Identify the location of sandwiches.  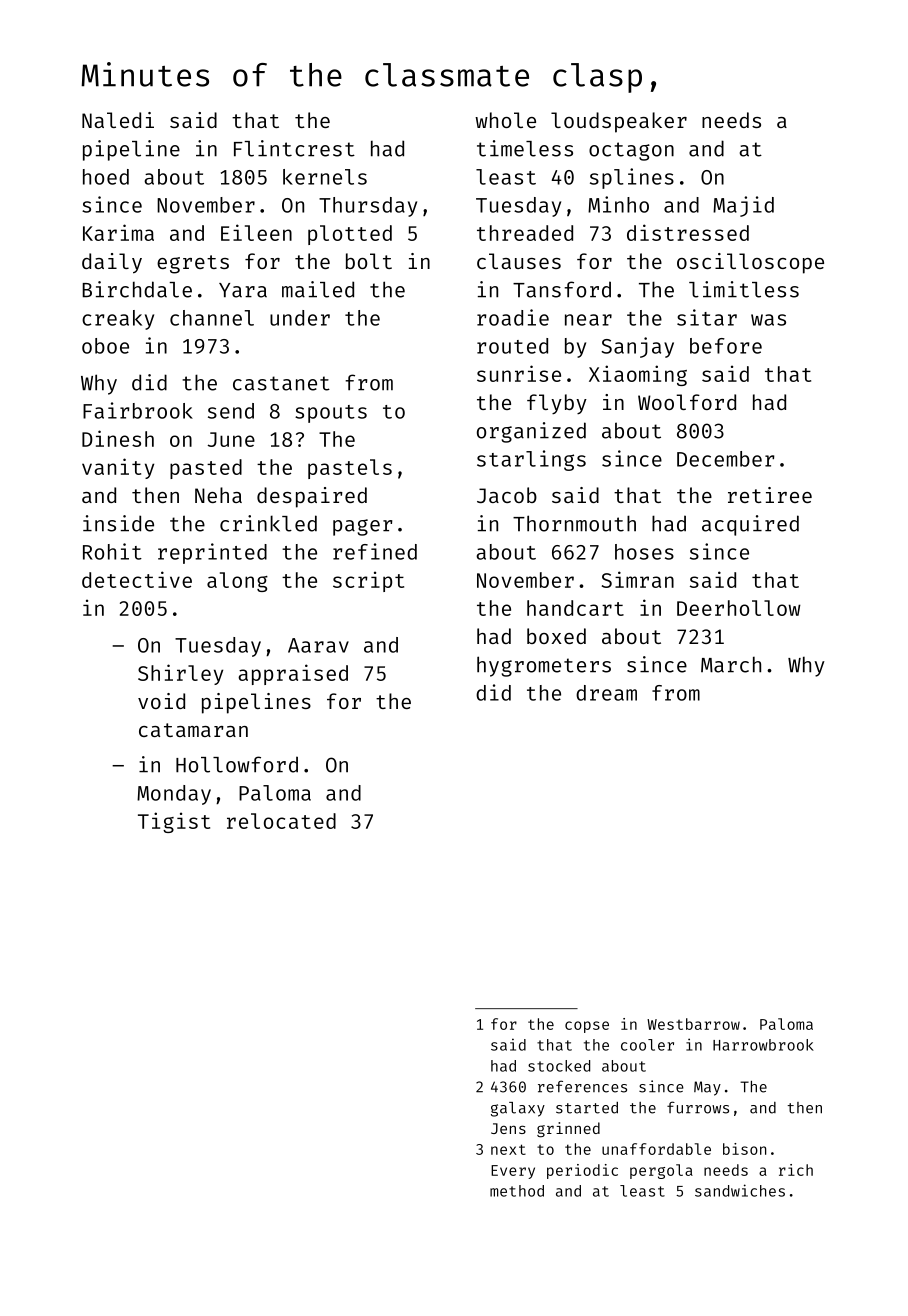
(740, 1190).
